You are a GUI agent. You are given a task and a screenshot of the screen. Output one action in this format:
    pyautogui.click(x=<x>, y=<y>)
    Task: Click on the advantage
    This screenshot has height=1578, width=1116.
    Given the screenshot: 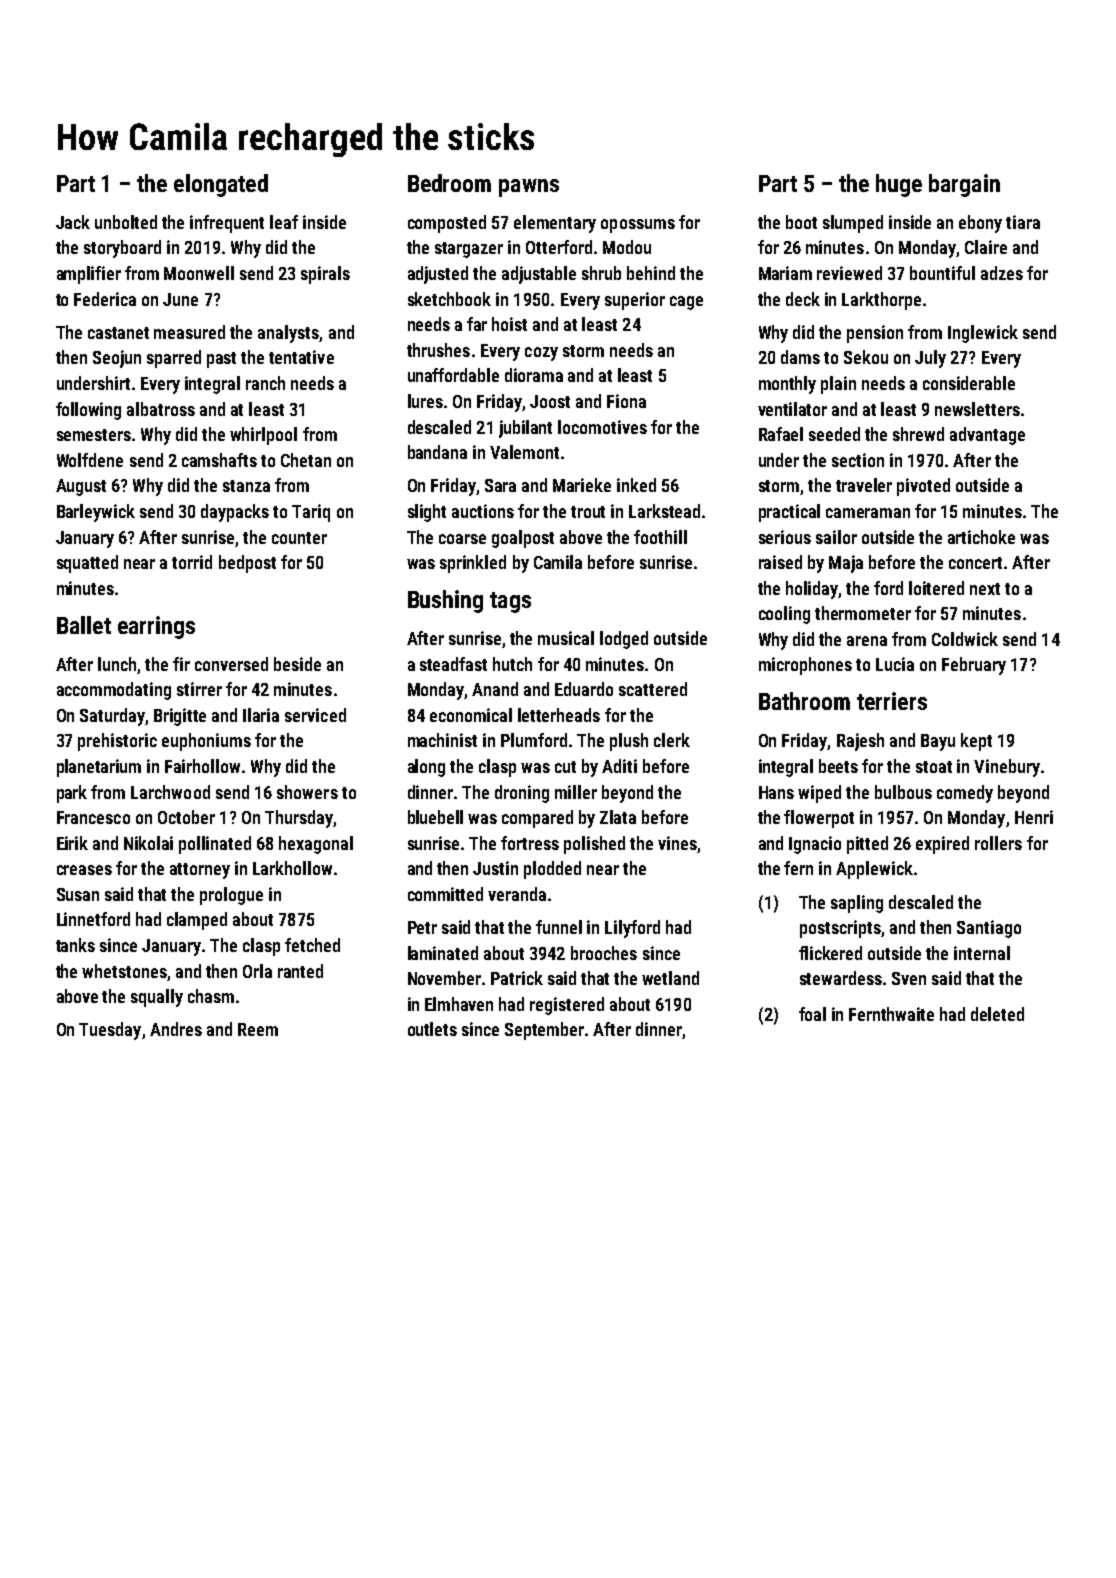 What is the action you would take?
    pyautogui.click(x=987, y=436)
